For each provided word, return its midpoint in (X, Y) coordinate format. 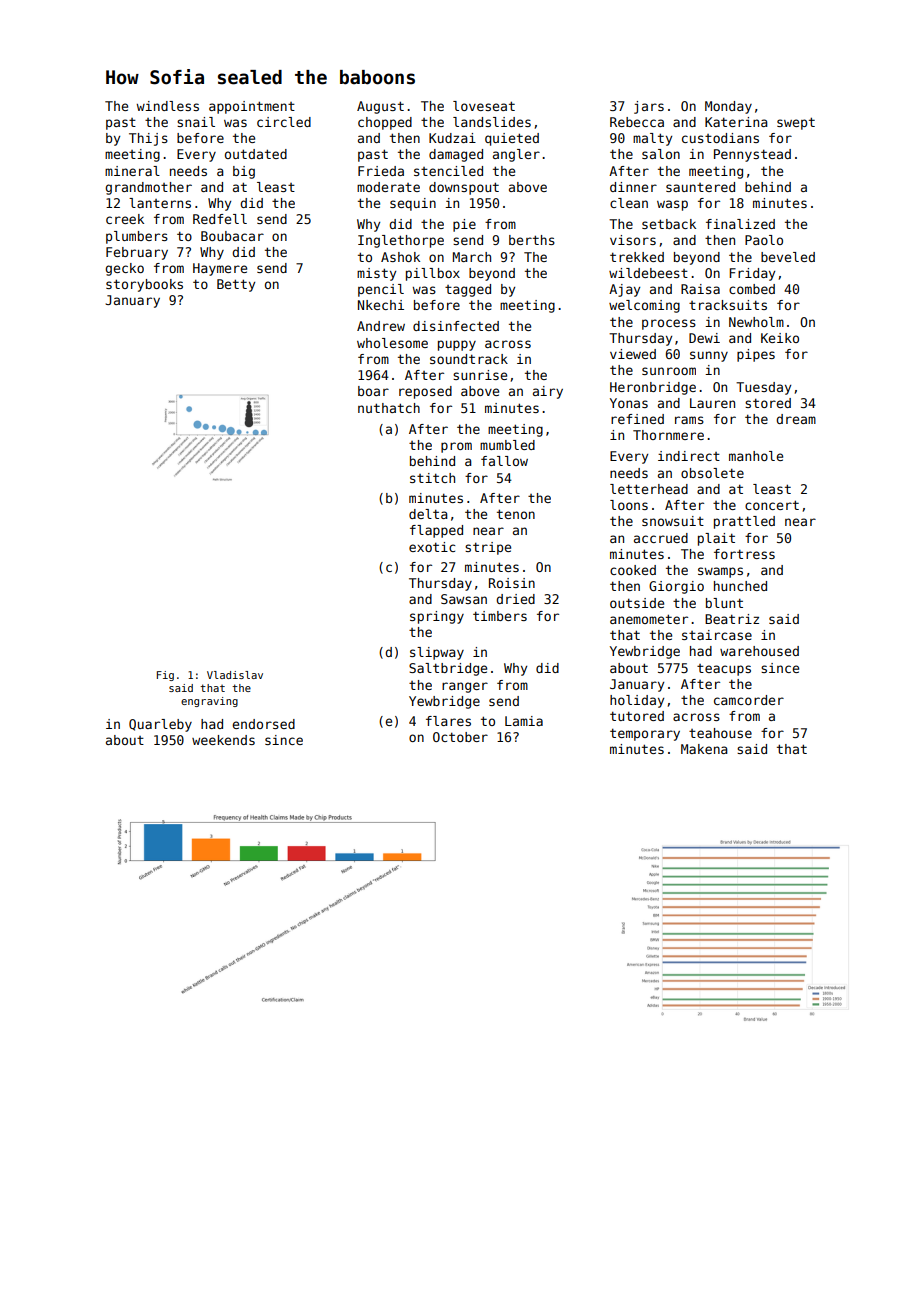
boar (373, 391)
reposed (425, 392)
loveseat (484, 106)
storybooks (144, 285)
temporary (645, 734)
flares (448, 721)
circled (284, 122)
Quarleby (160, 725)
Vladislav (235, 675)
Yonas (629, 403)
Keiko (780, 338)
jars (649, 107)
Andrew (381, 326)
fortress (744, 554)
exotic (432, 547)
